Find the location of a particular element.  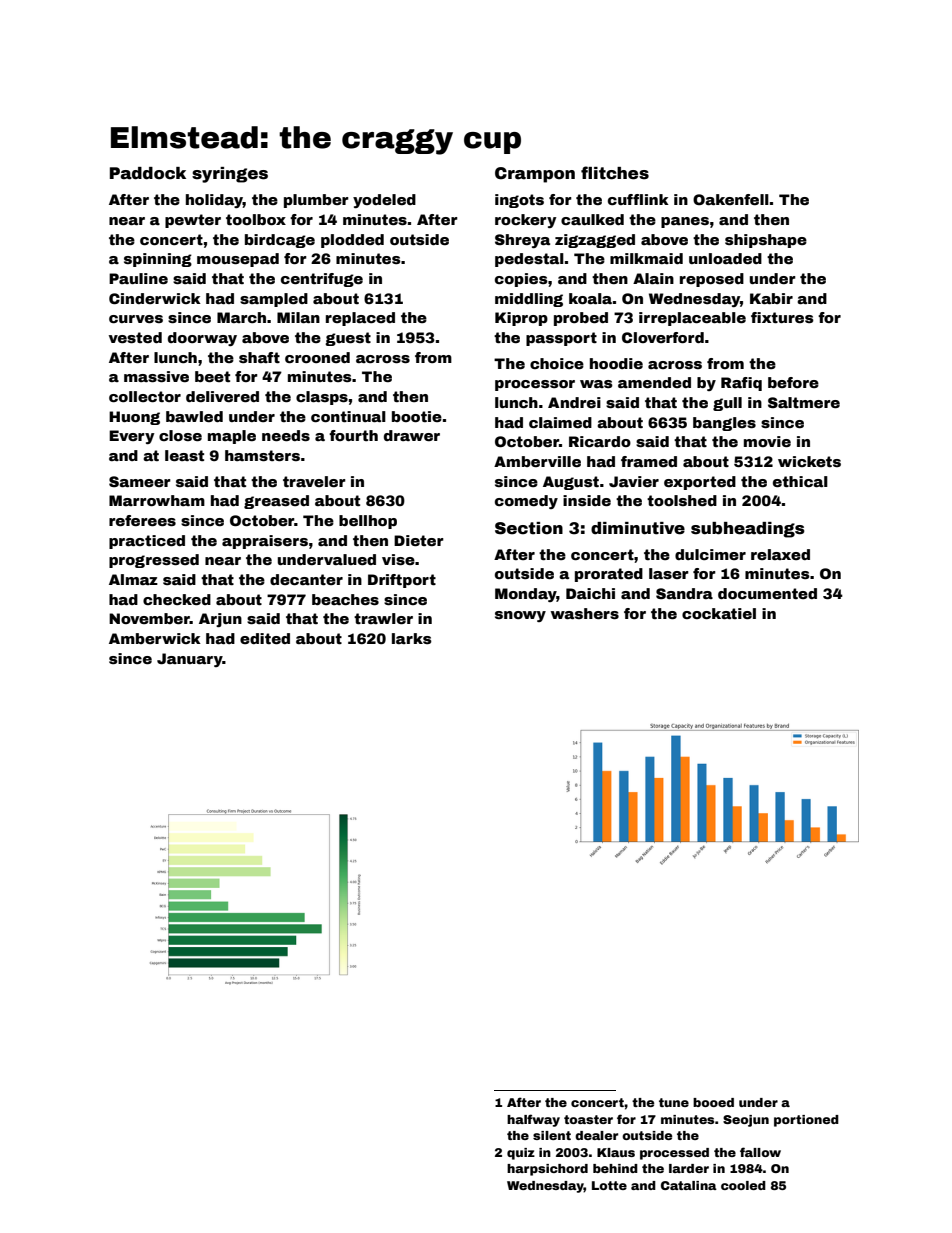

harpsichord is located at coordinates (547, 1170).
